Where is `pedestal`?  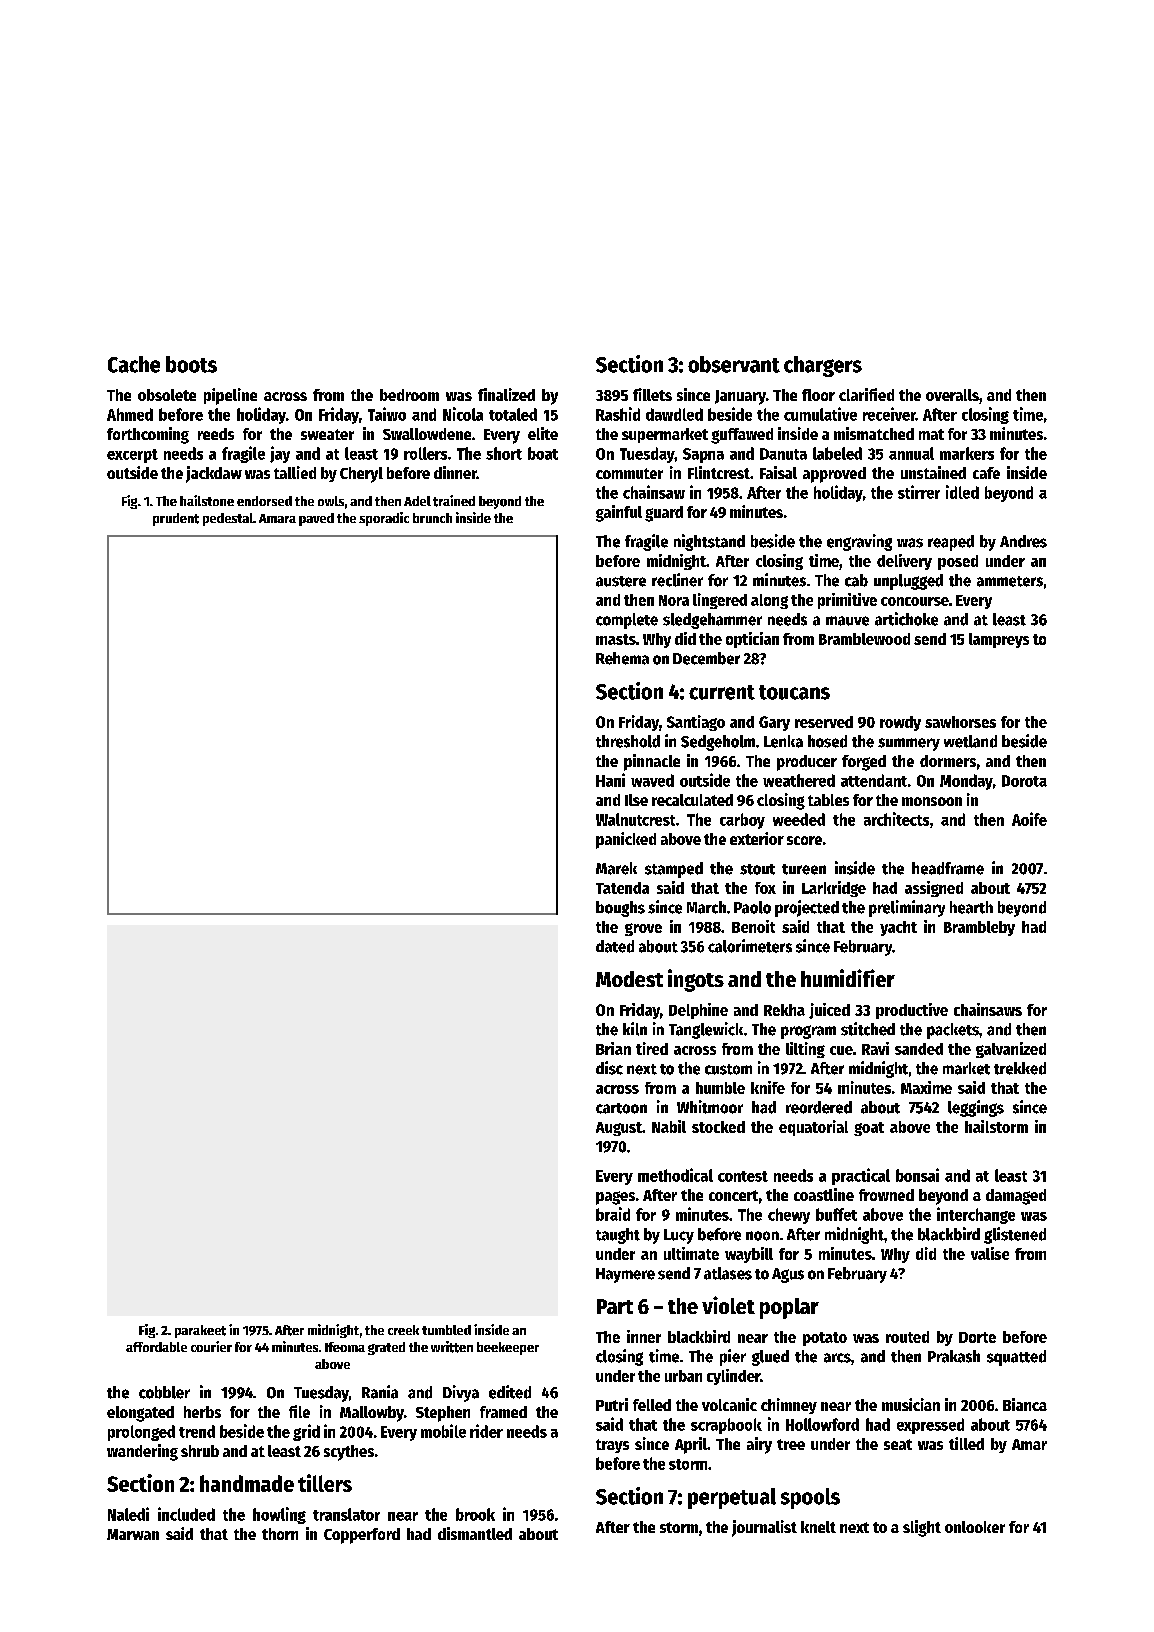 pedestal is located at coordinates (228, 519).
